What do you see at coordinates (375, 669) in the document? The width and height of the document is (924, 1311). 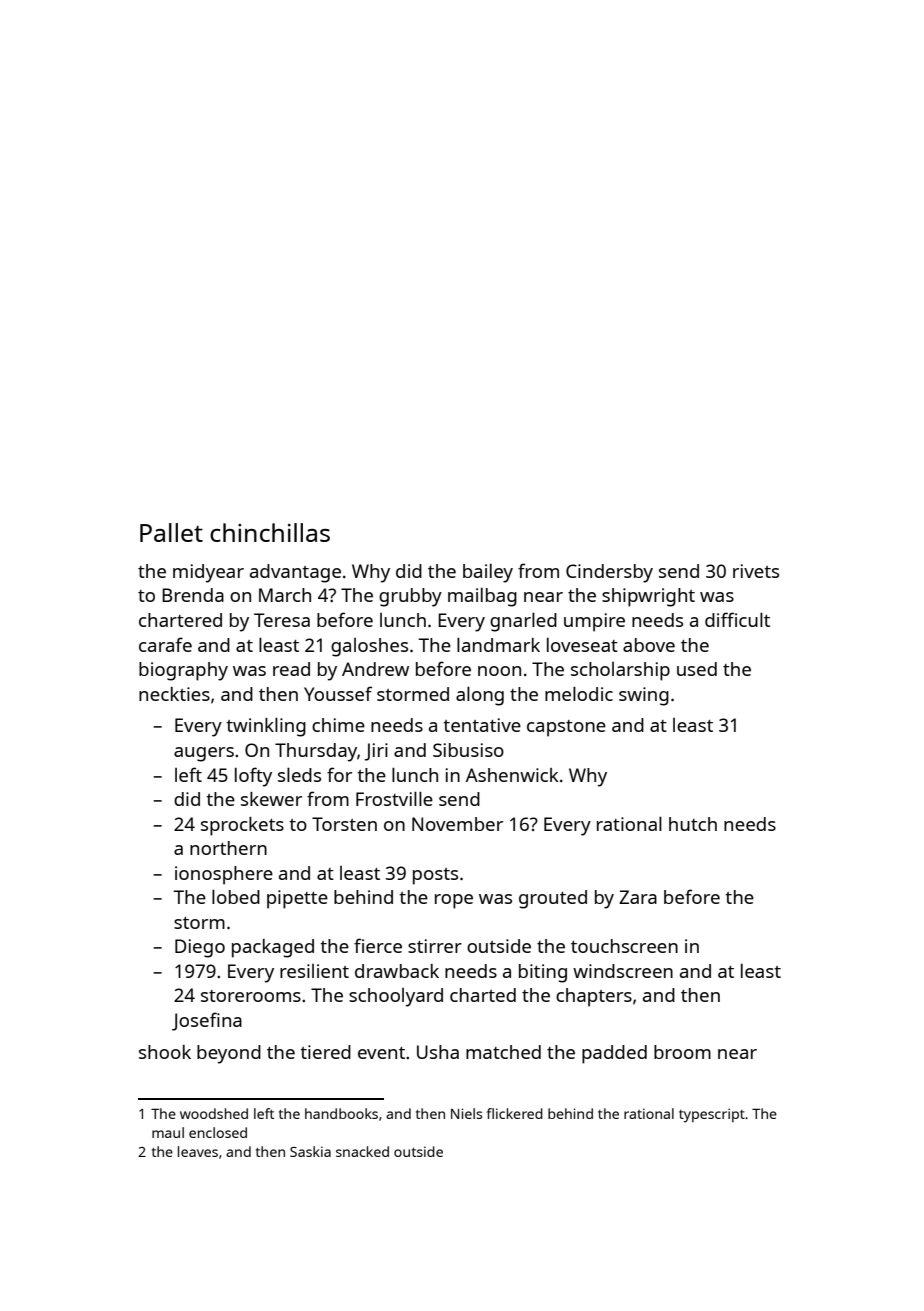 I see `Andrew` at bounding box center [375, 669].
